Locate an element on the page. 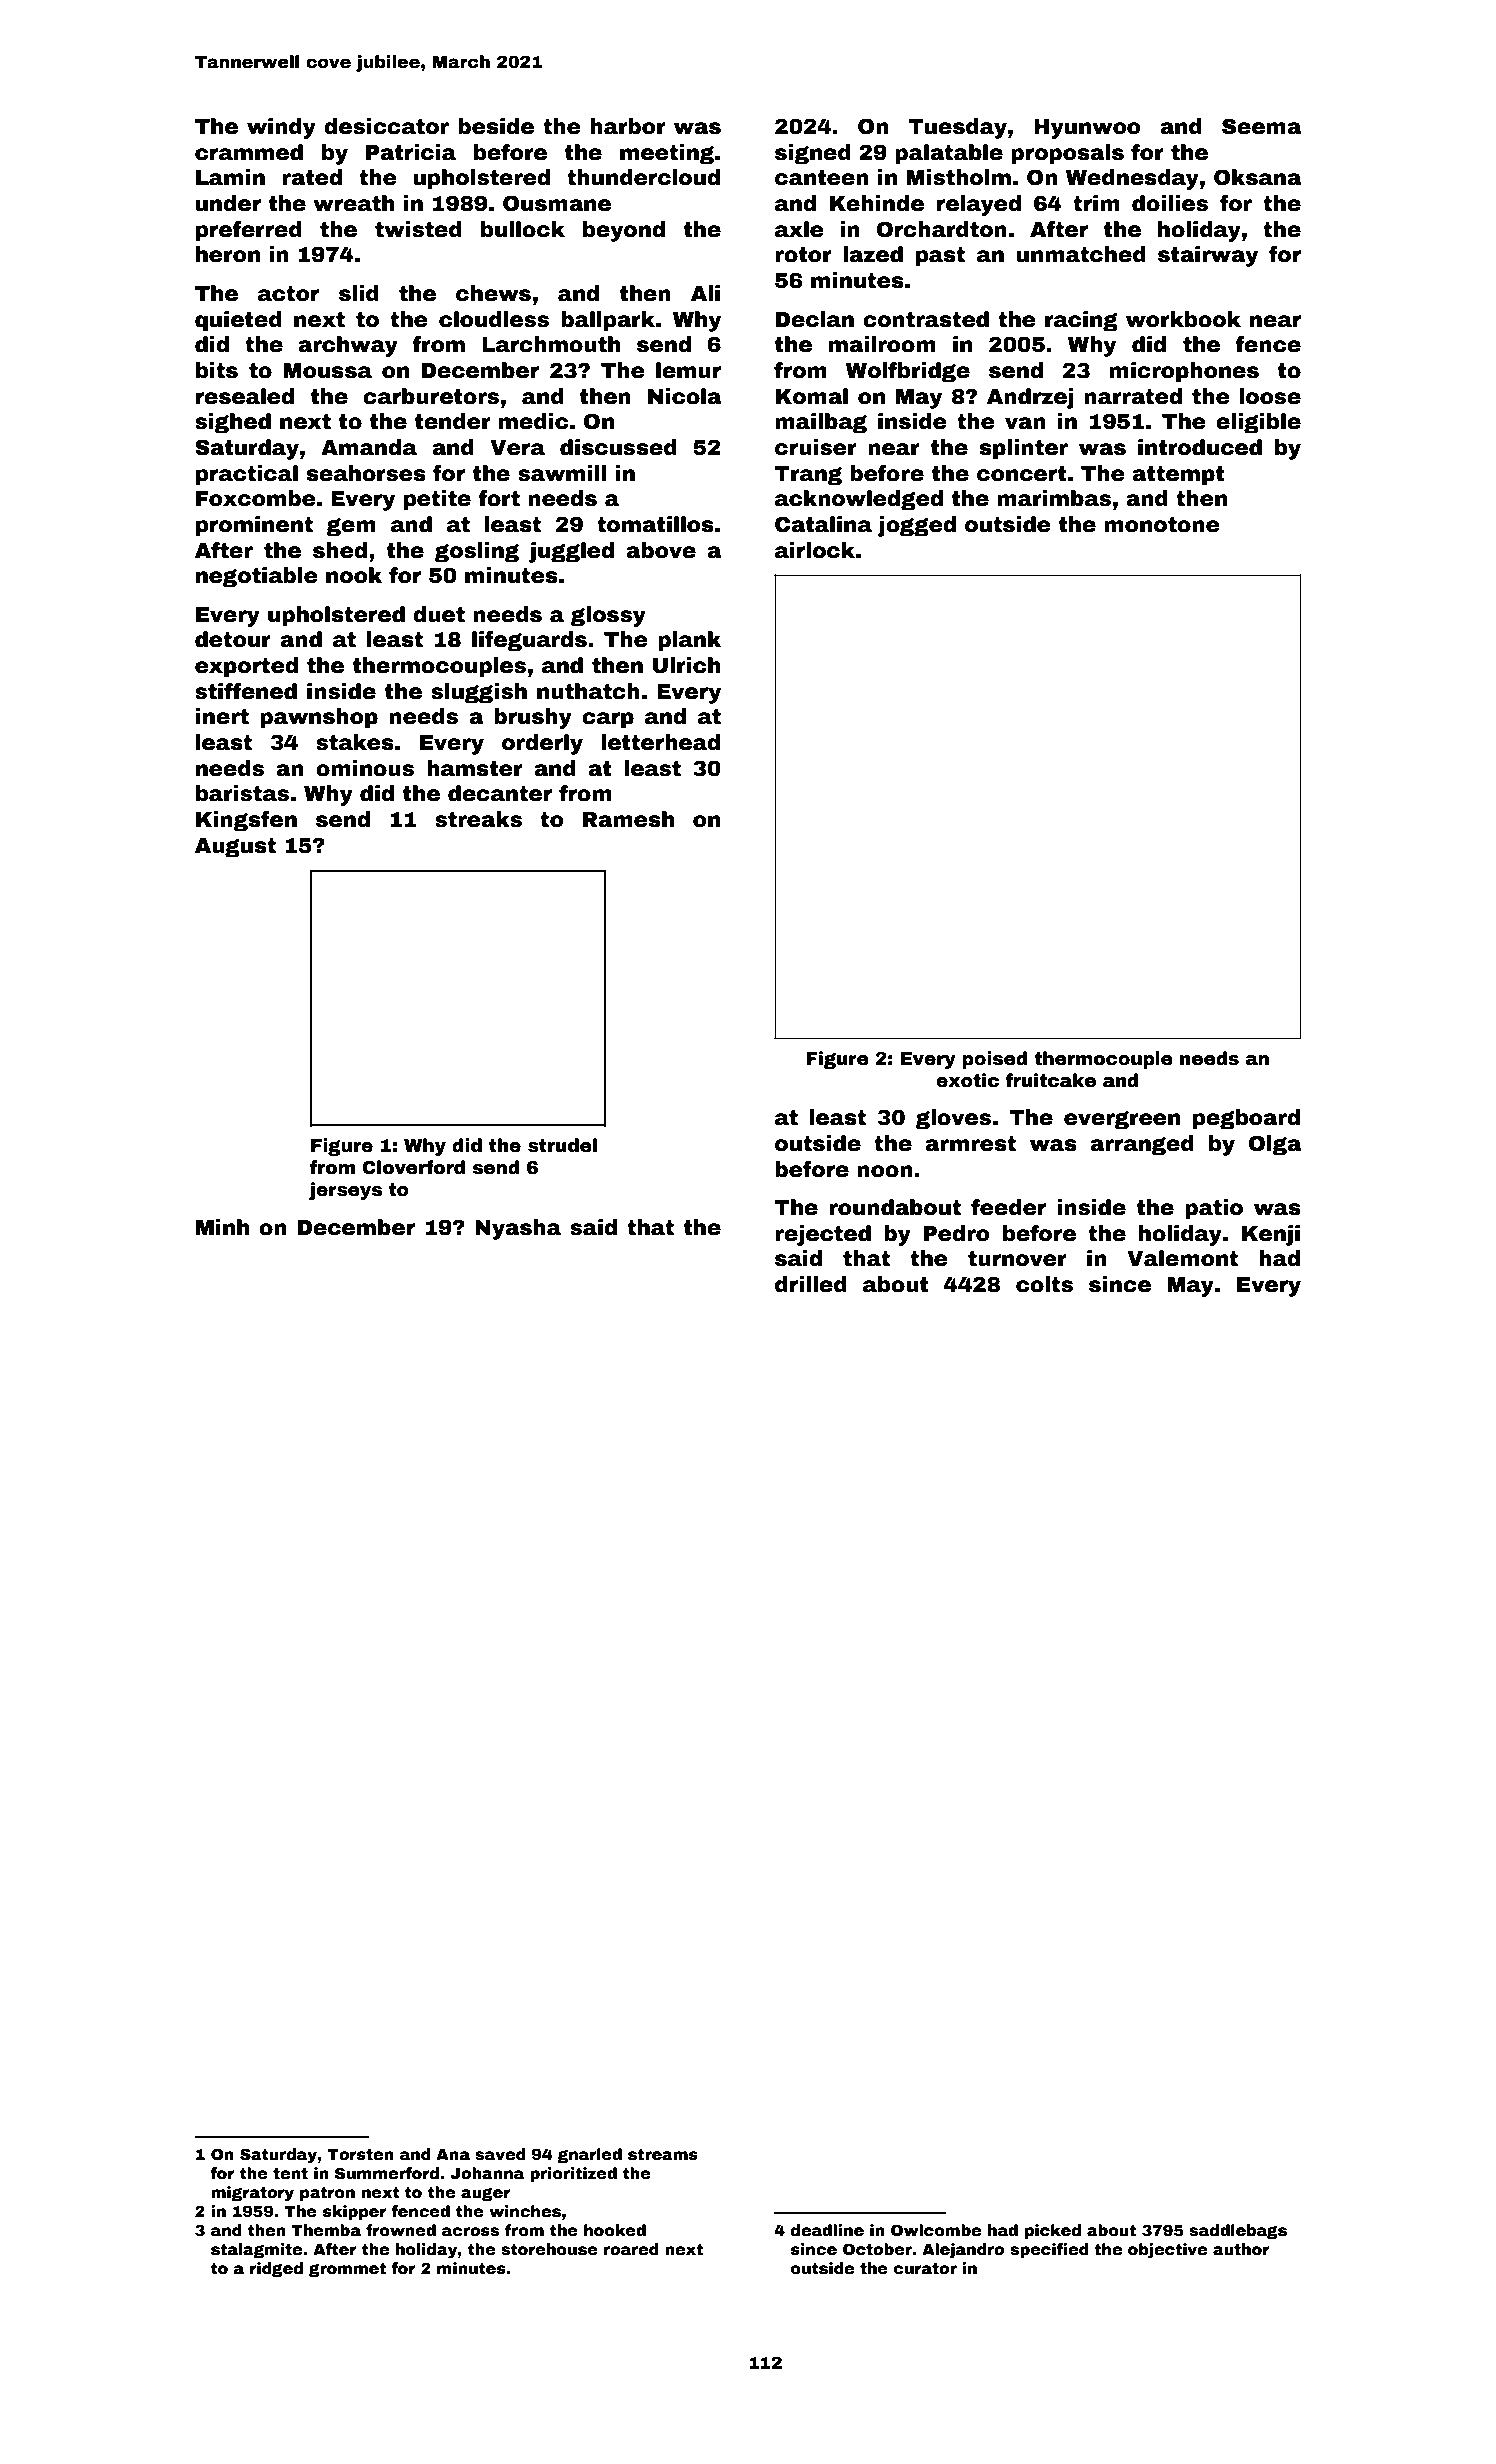 This image has height=2464, width=1496. monotone is located at coordinates (1162, 525).
